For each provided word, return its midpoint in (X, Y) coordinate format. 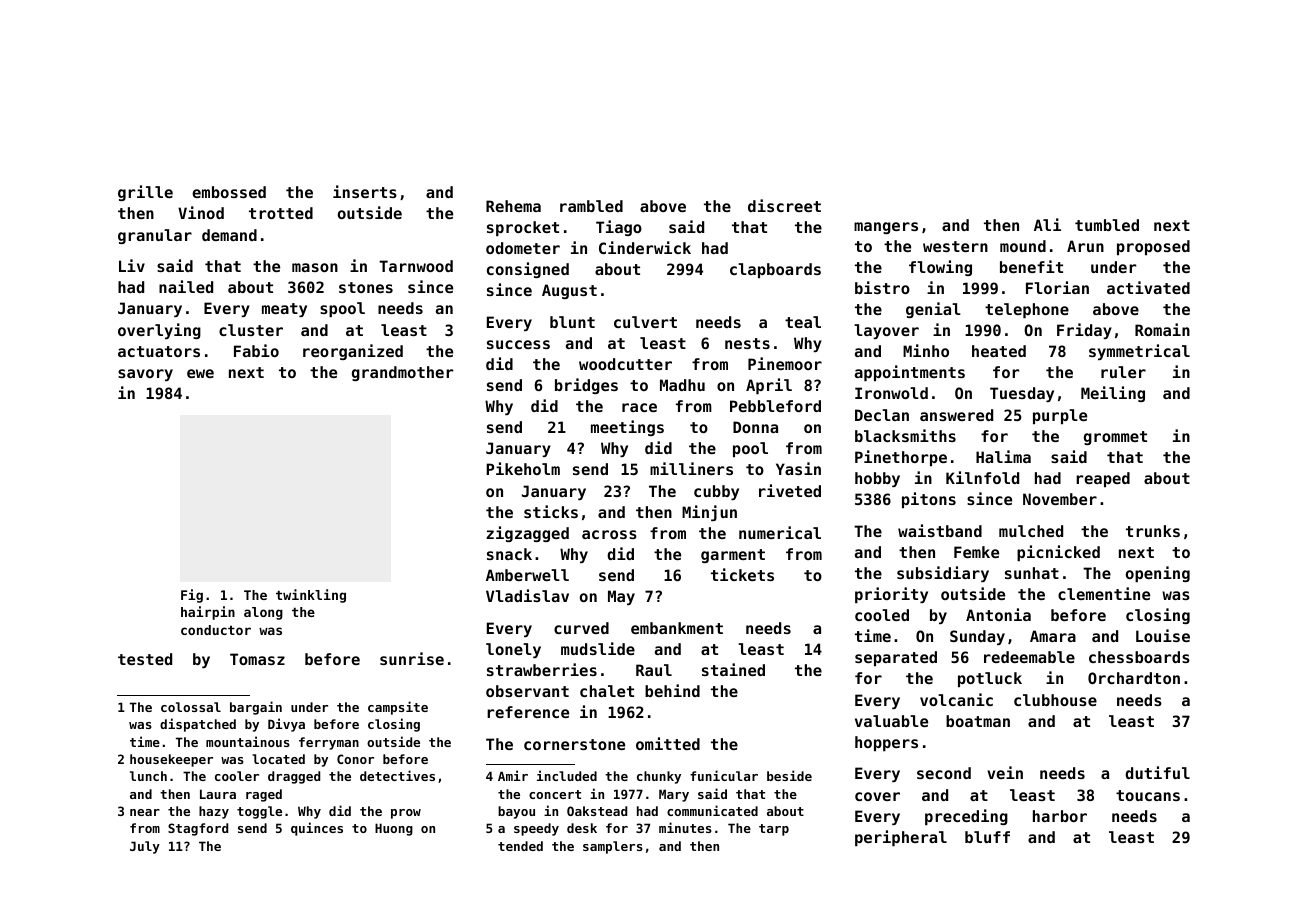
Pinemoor (785, 363)
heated (999, 351)
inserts (365, 191)
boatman (978, 721)
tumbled (1107, 225)
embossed (229, 192)
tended (520, 846)
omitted (668, 743)
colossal (191, 707)
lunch (148, 776)
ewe (200, 373)
